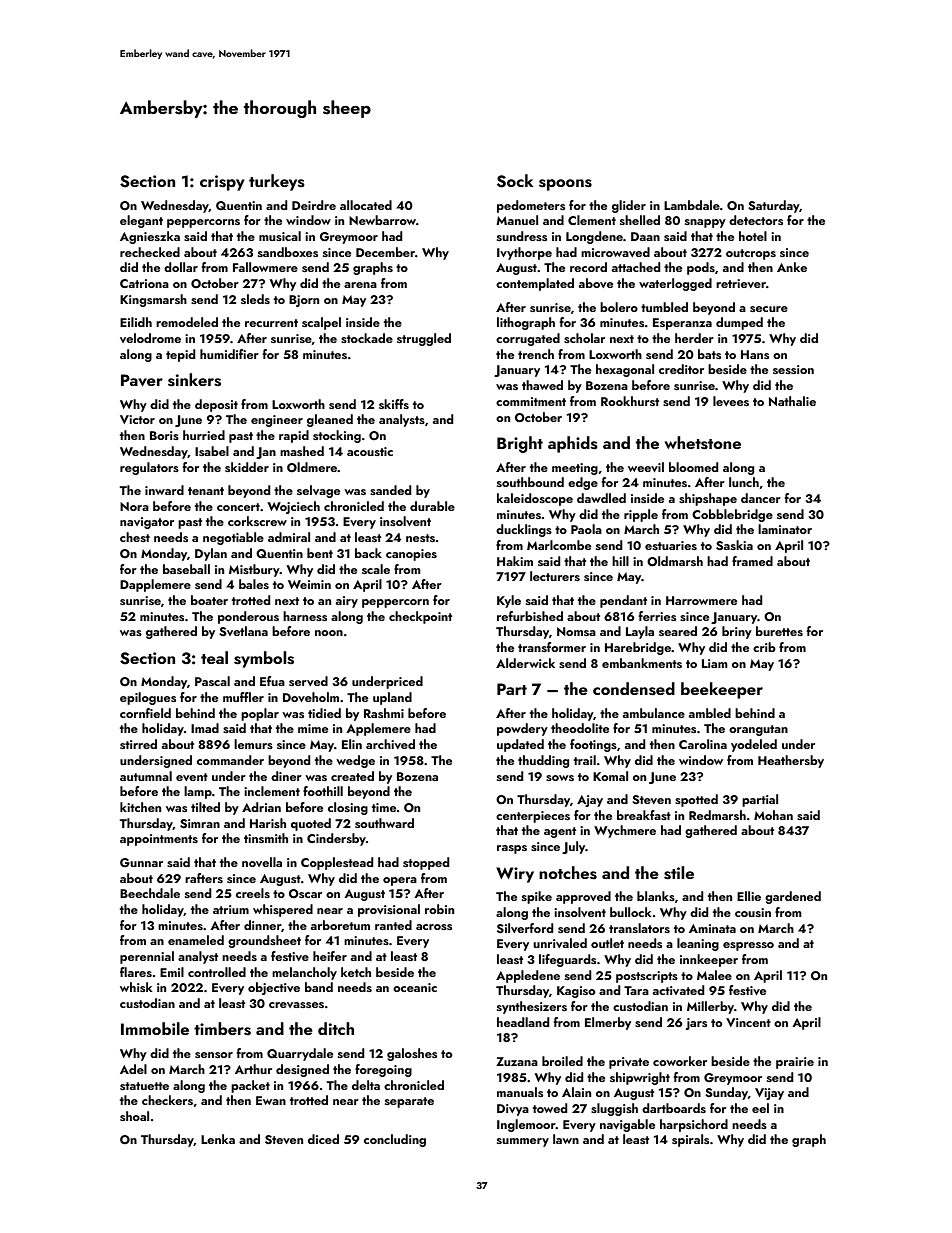 The height and width of the screenshot is (1233, 952). What do you see at coordinates (520, 745) in the screenshot?
I see `updated` at bounding box center [520, 745].
